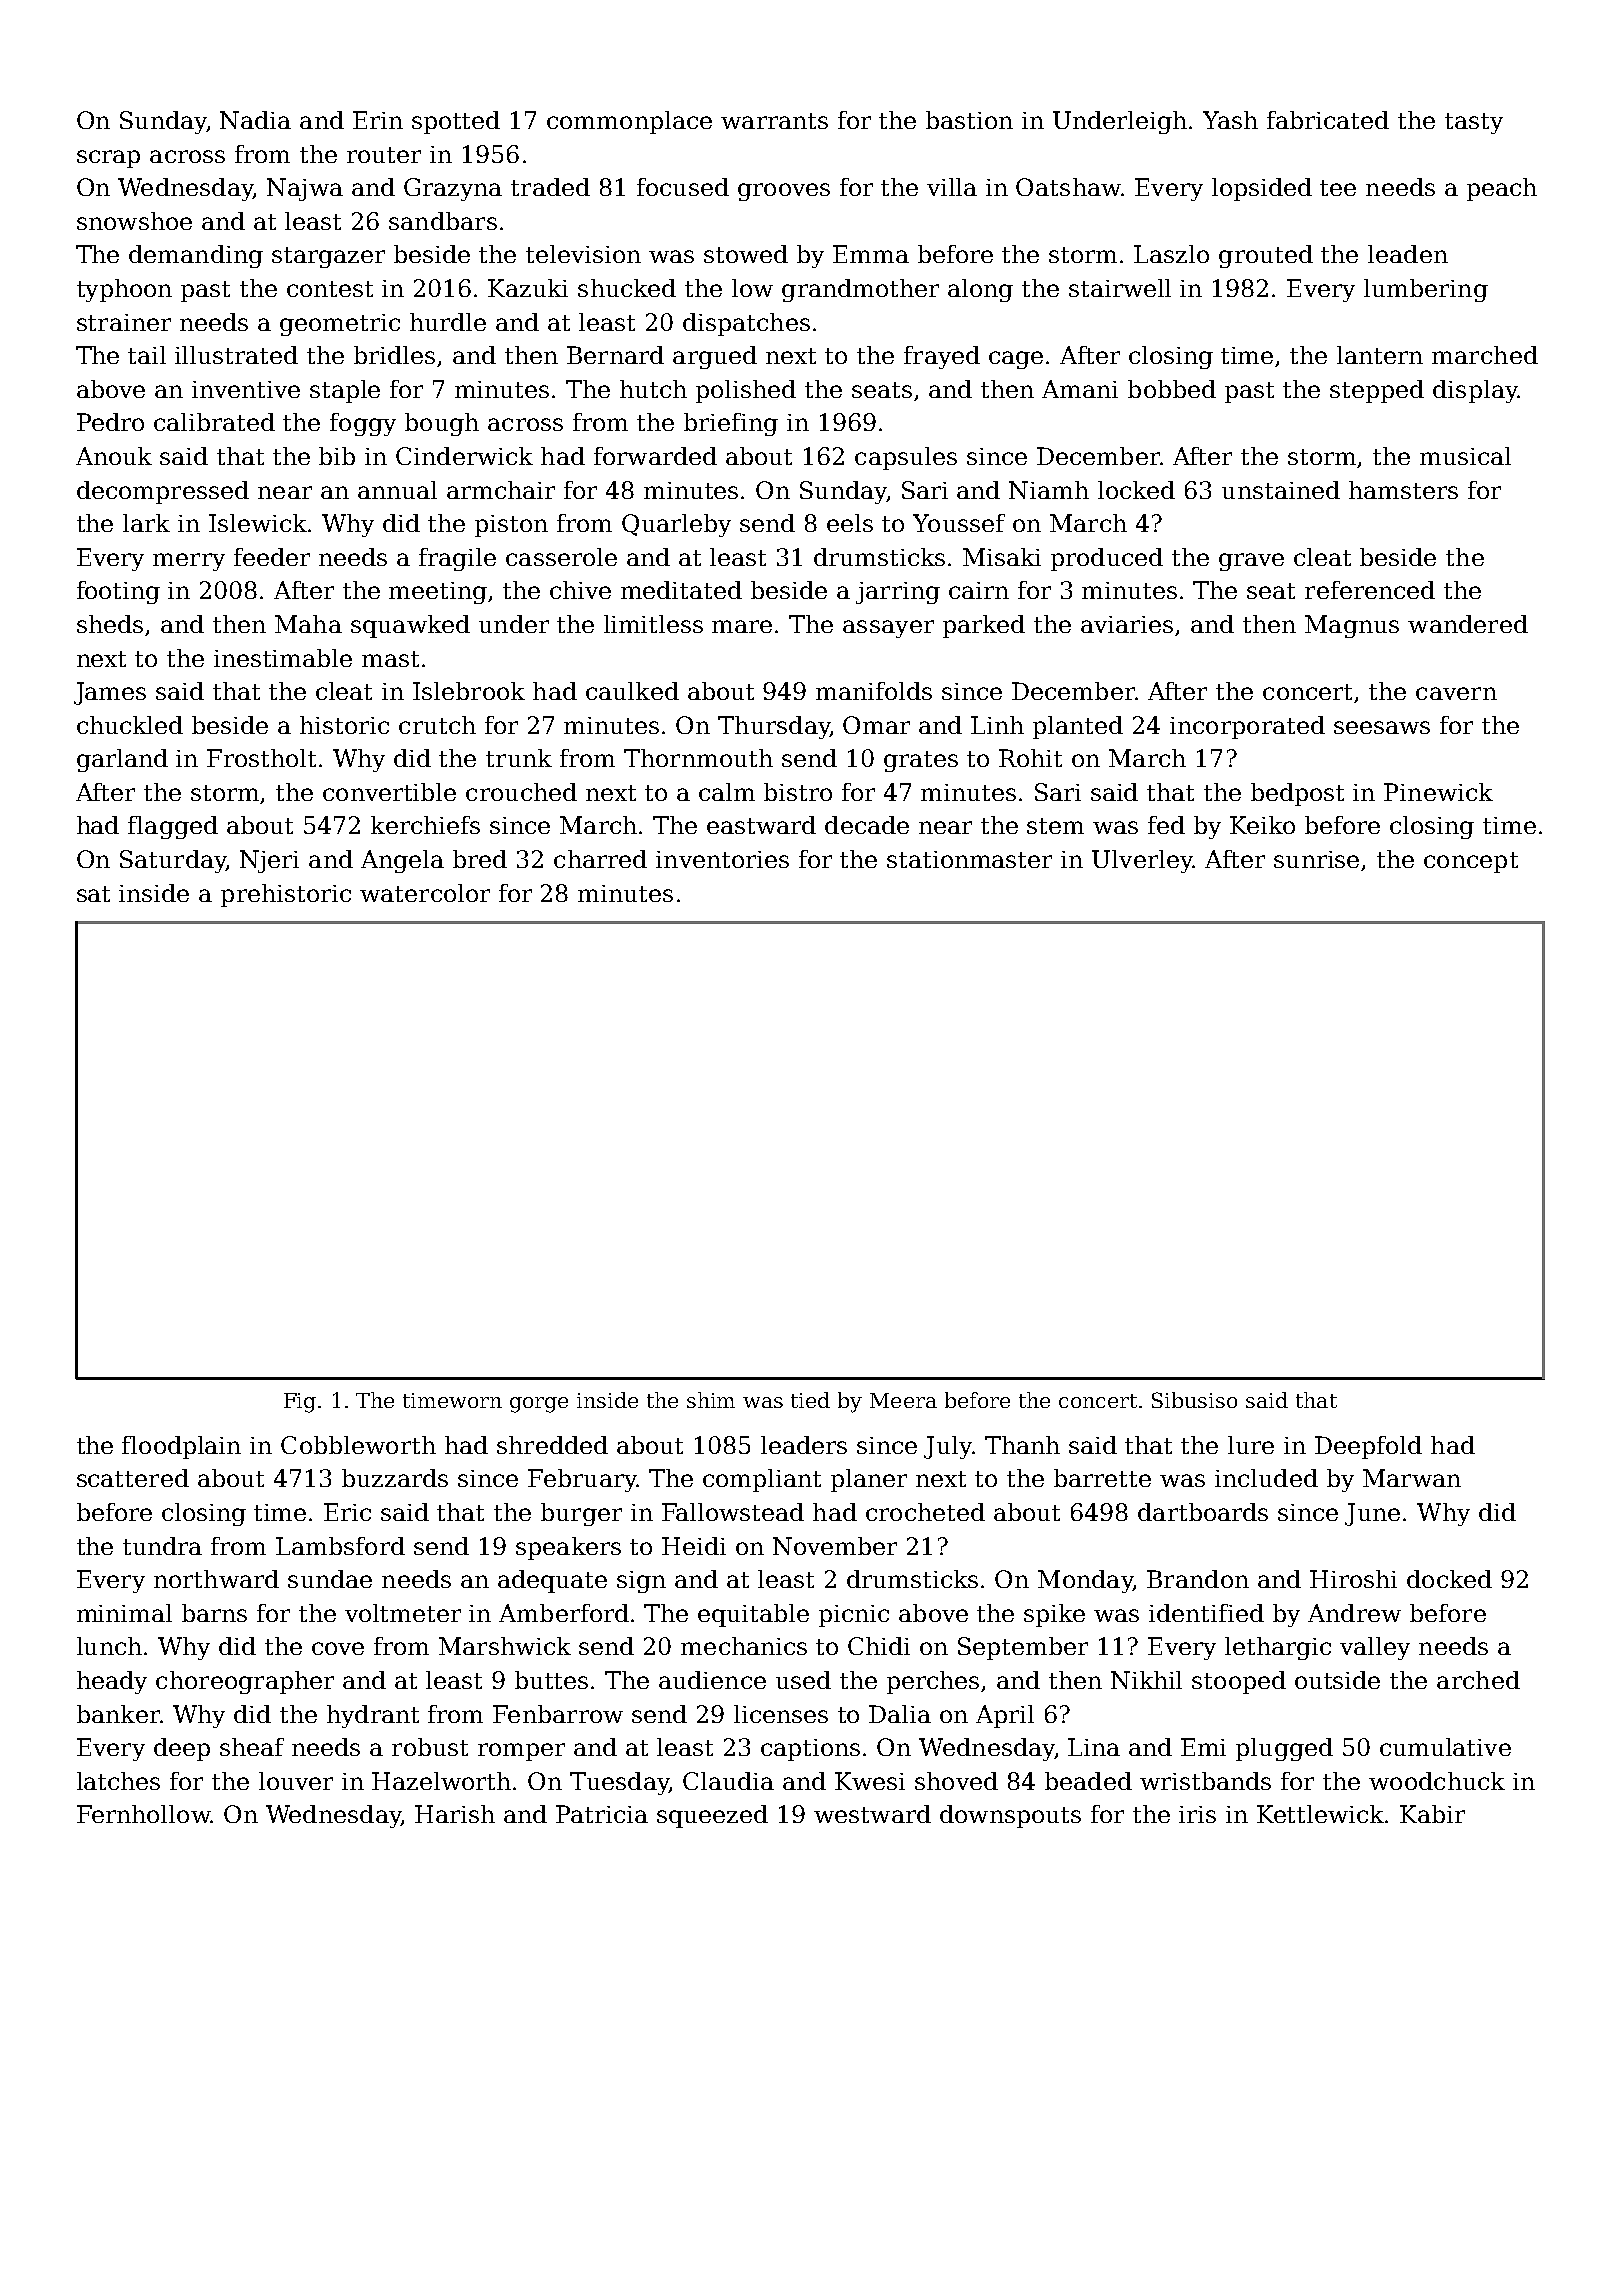 This screenshot has width=1620, height=2292. What do you see at coordinates (110, 693) in the screenshot?
I see `James` at bounding box center [110, 693].
